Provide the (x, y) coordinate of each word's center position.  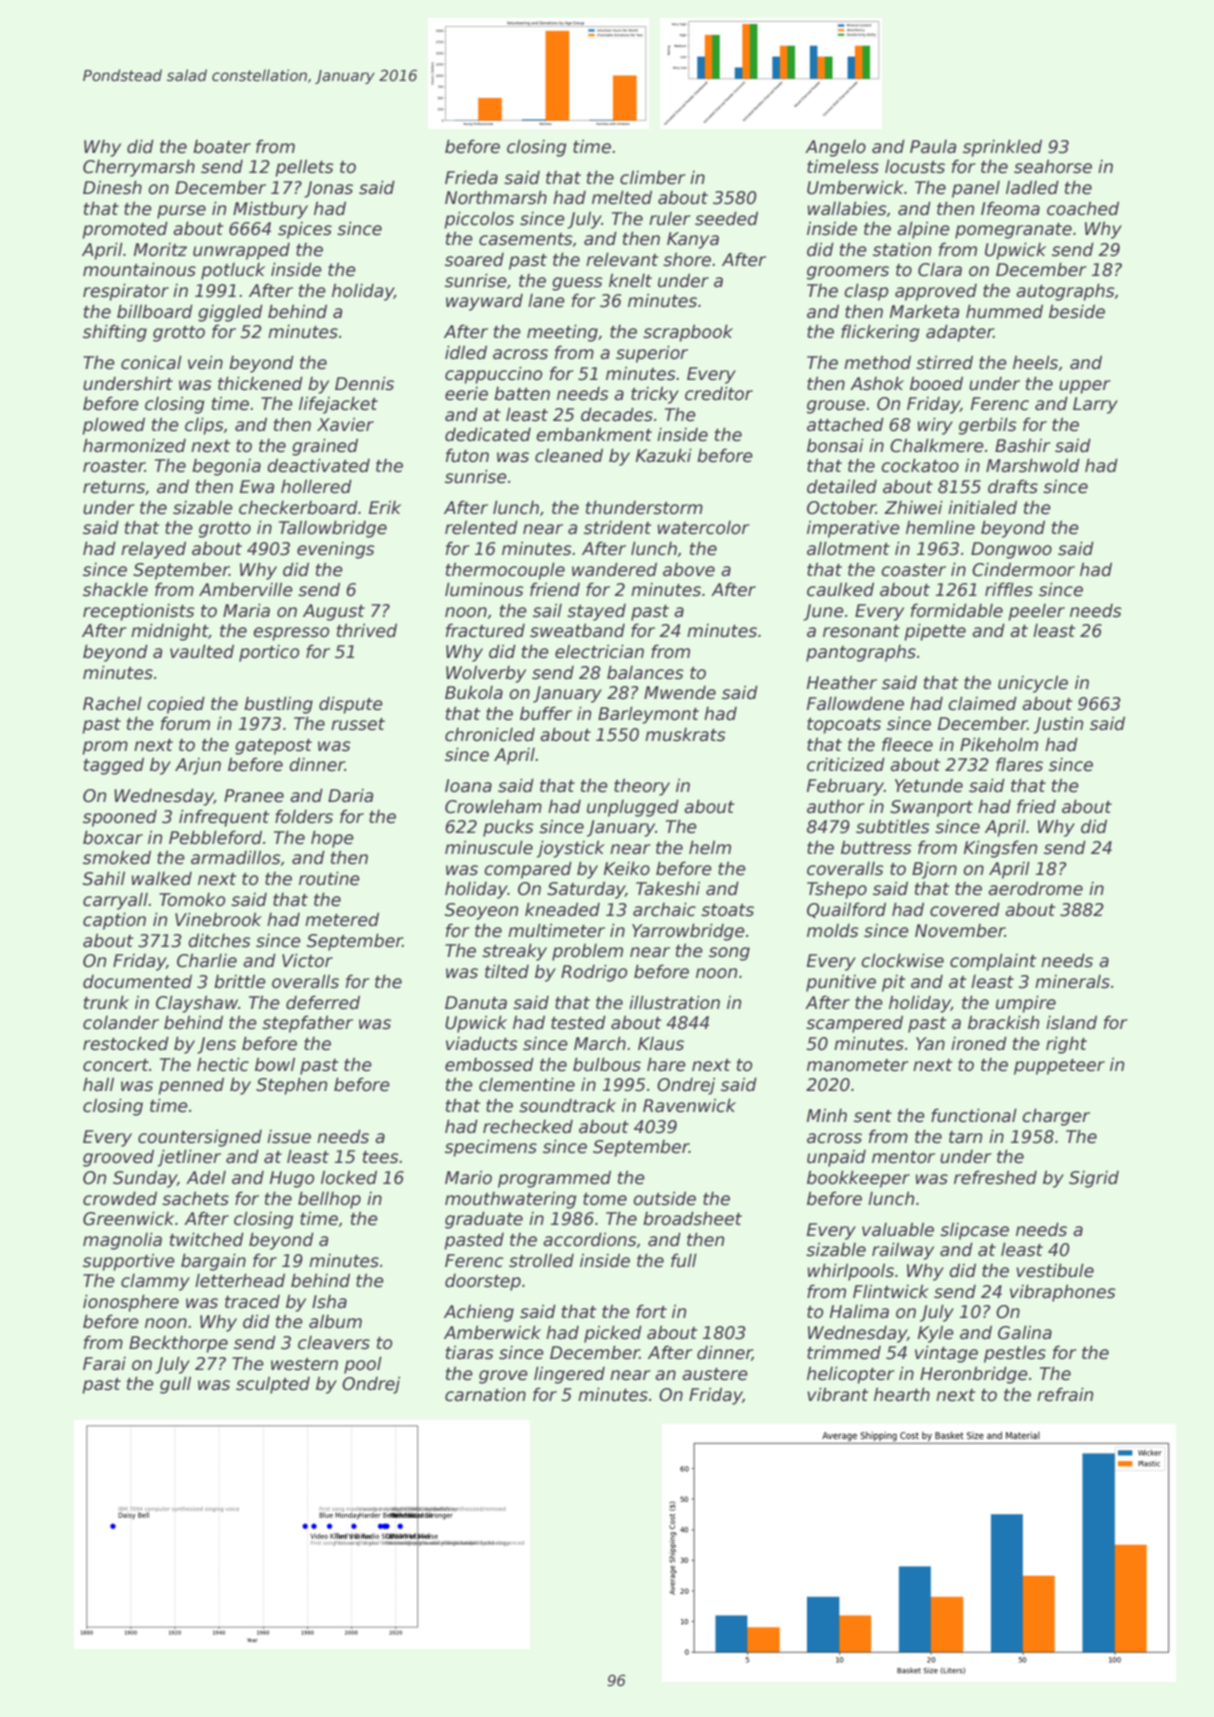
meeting (562, 333)
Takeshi (668, 888)
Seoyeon (481, 911)
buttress (876, 847)
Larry (1095, 405)
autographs (1065, 292)
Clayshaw (197, 1004)
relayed (153, 550)
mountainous (139, 269)
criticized (846, 764)
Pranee (254, 796)
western (304, 1364)
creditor (719, 393)
